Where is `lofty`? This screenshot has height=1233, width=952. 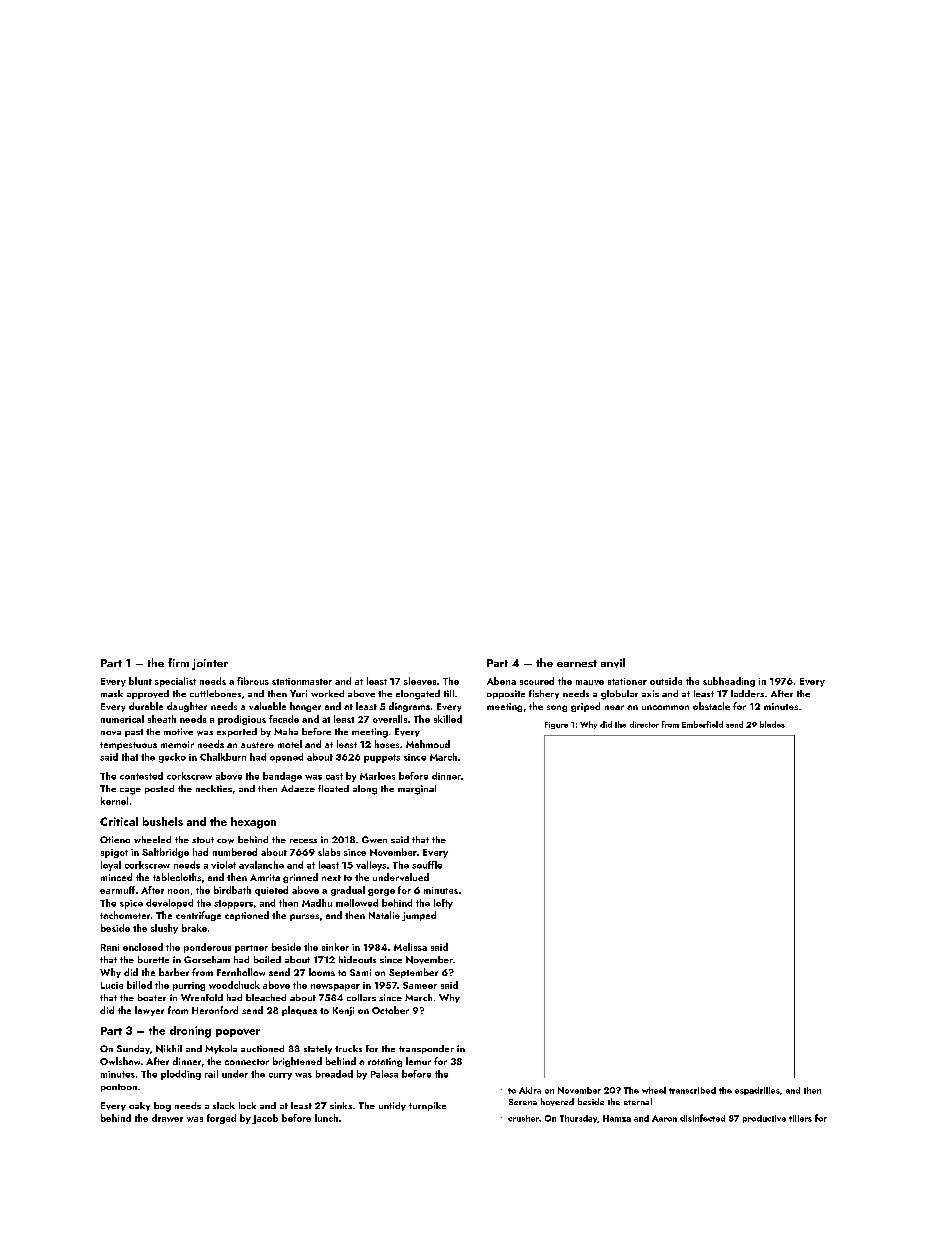 lofty is located at coordinates (443, 904).
